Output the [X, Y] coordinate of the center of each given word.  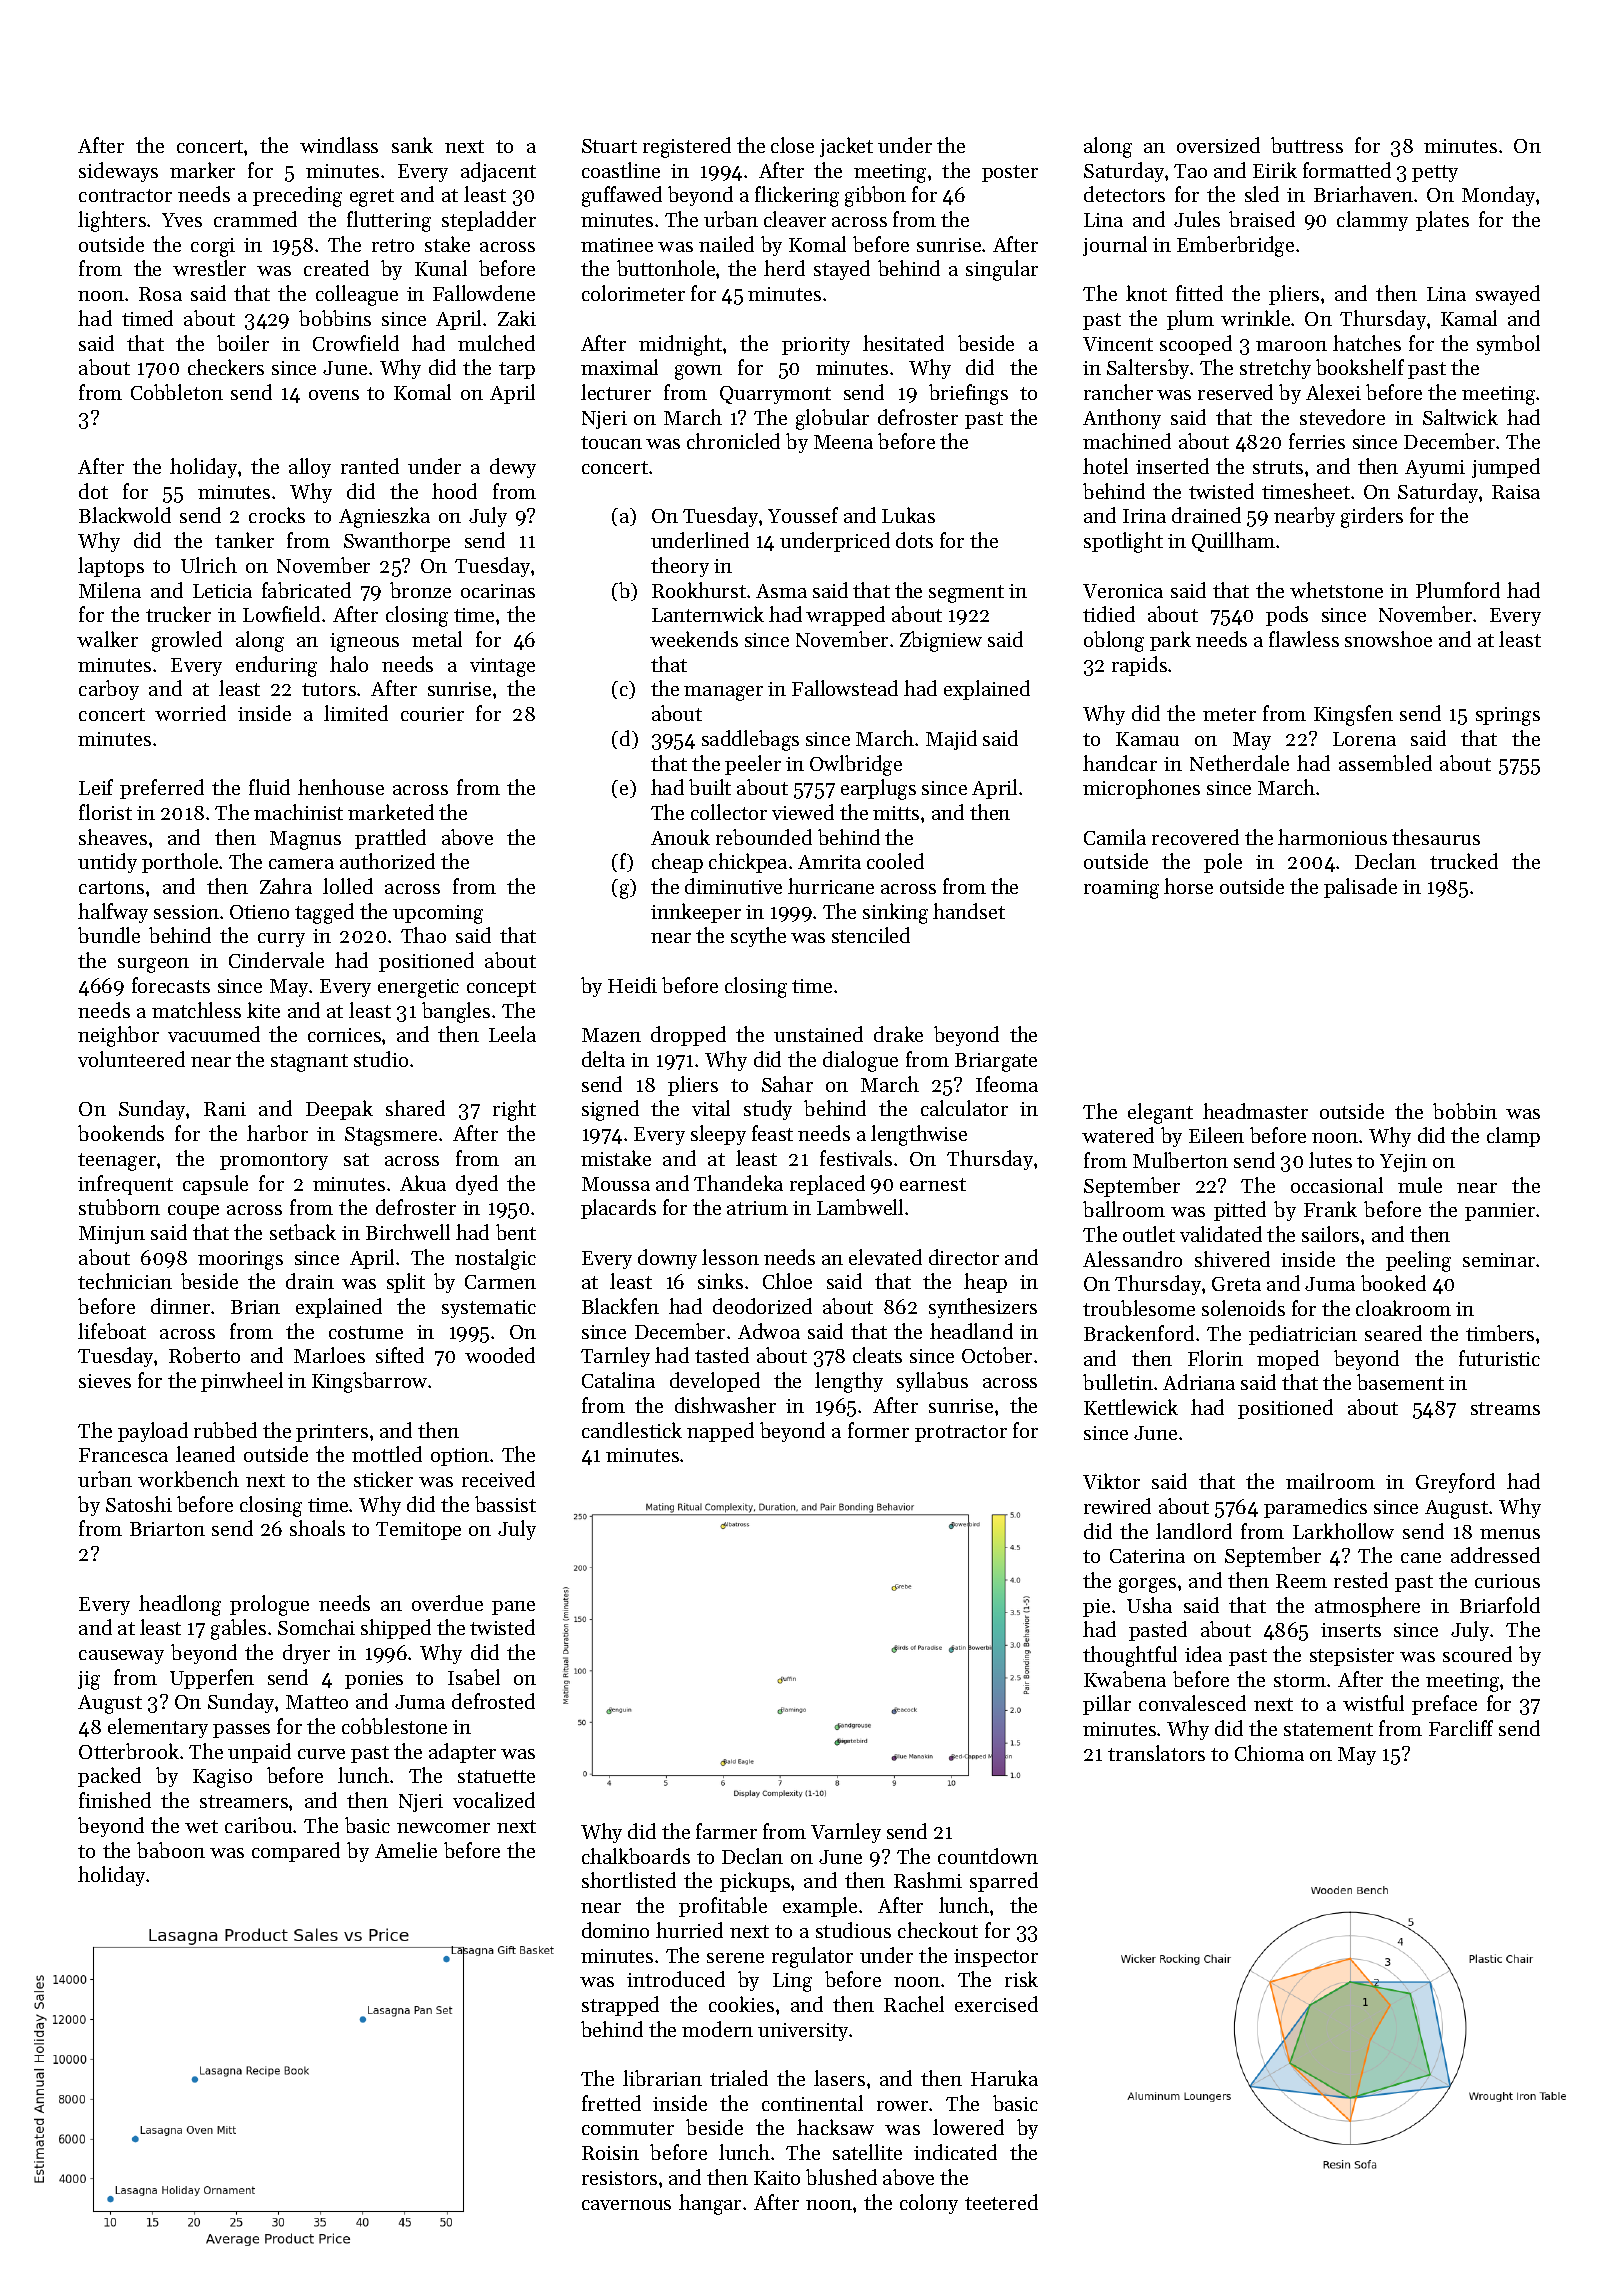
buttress [1307, 145]
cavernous [626, 2205]
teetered [1001, 2202]
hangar [710, 2204]
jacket [846, 147]
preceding [297, 196]
